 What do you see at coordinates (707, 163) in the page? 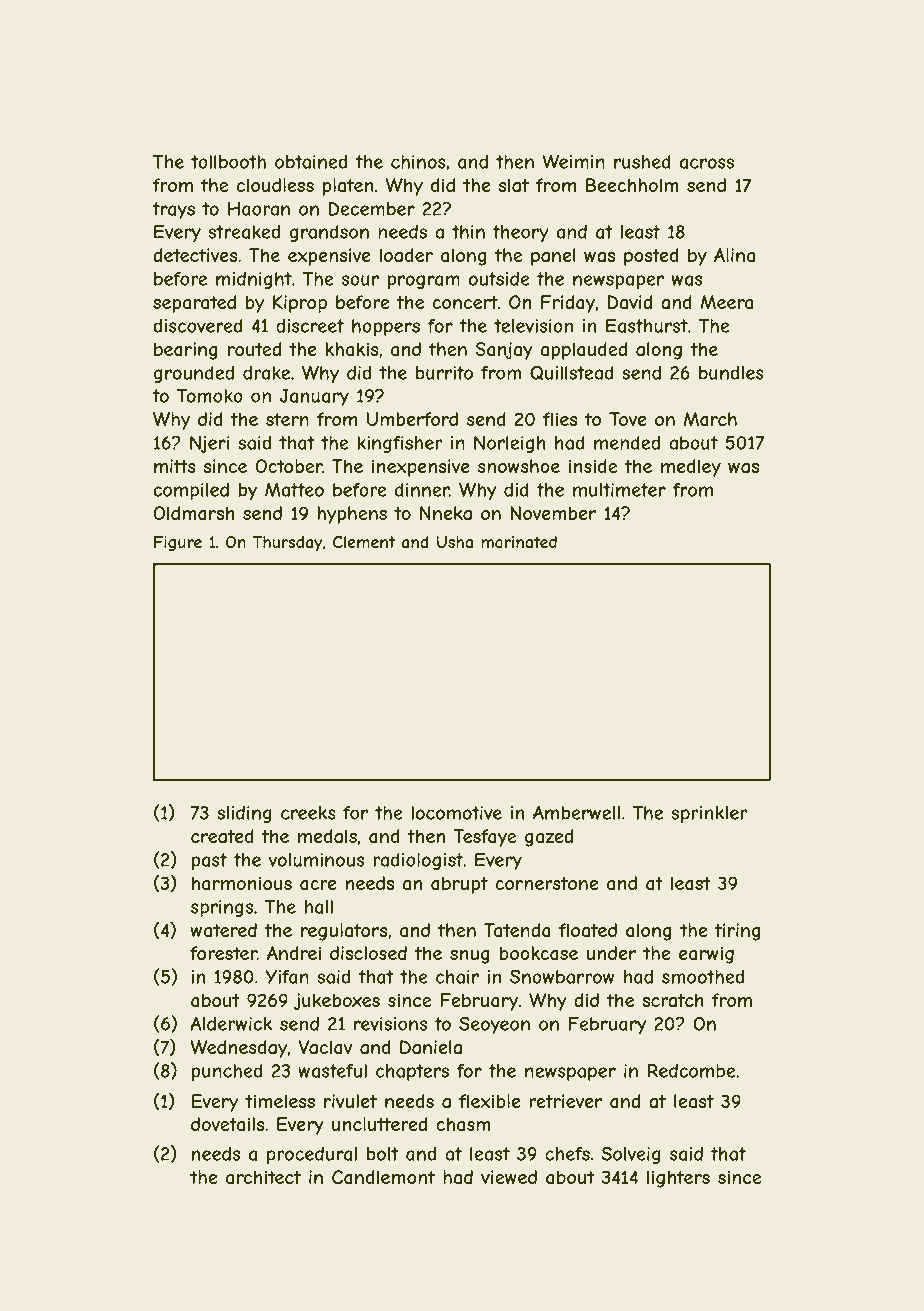
I see `across` at bounding box center [707, 163].
